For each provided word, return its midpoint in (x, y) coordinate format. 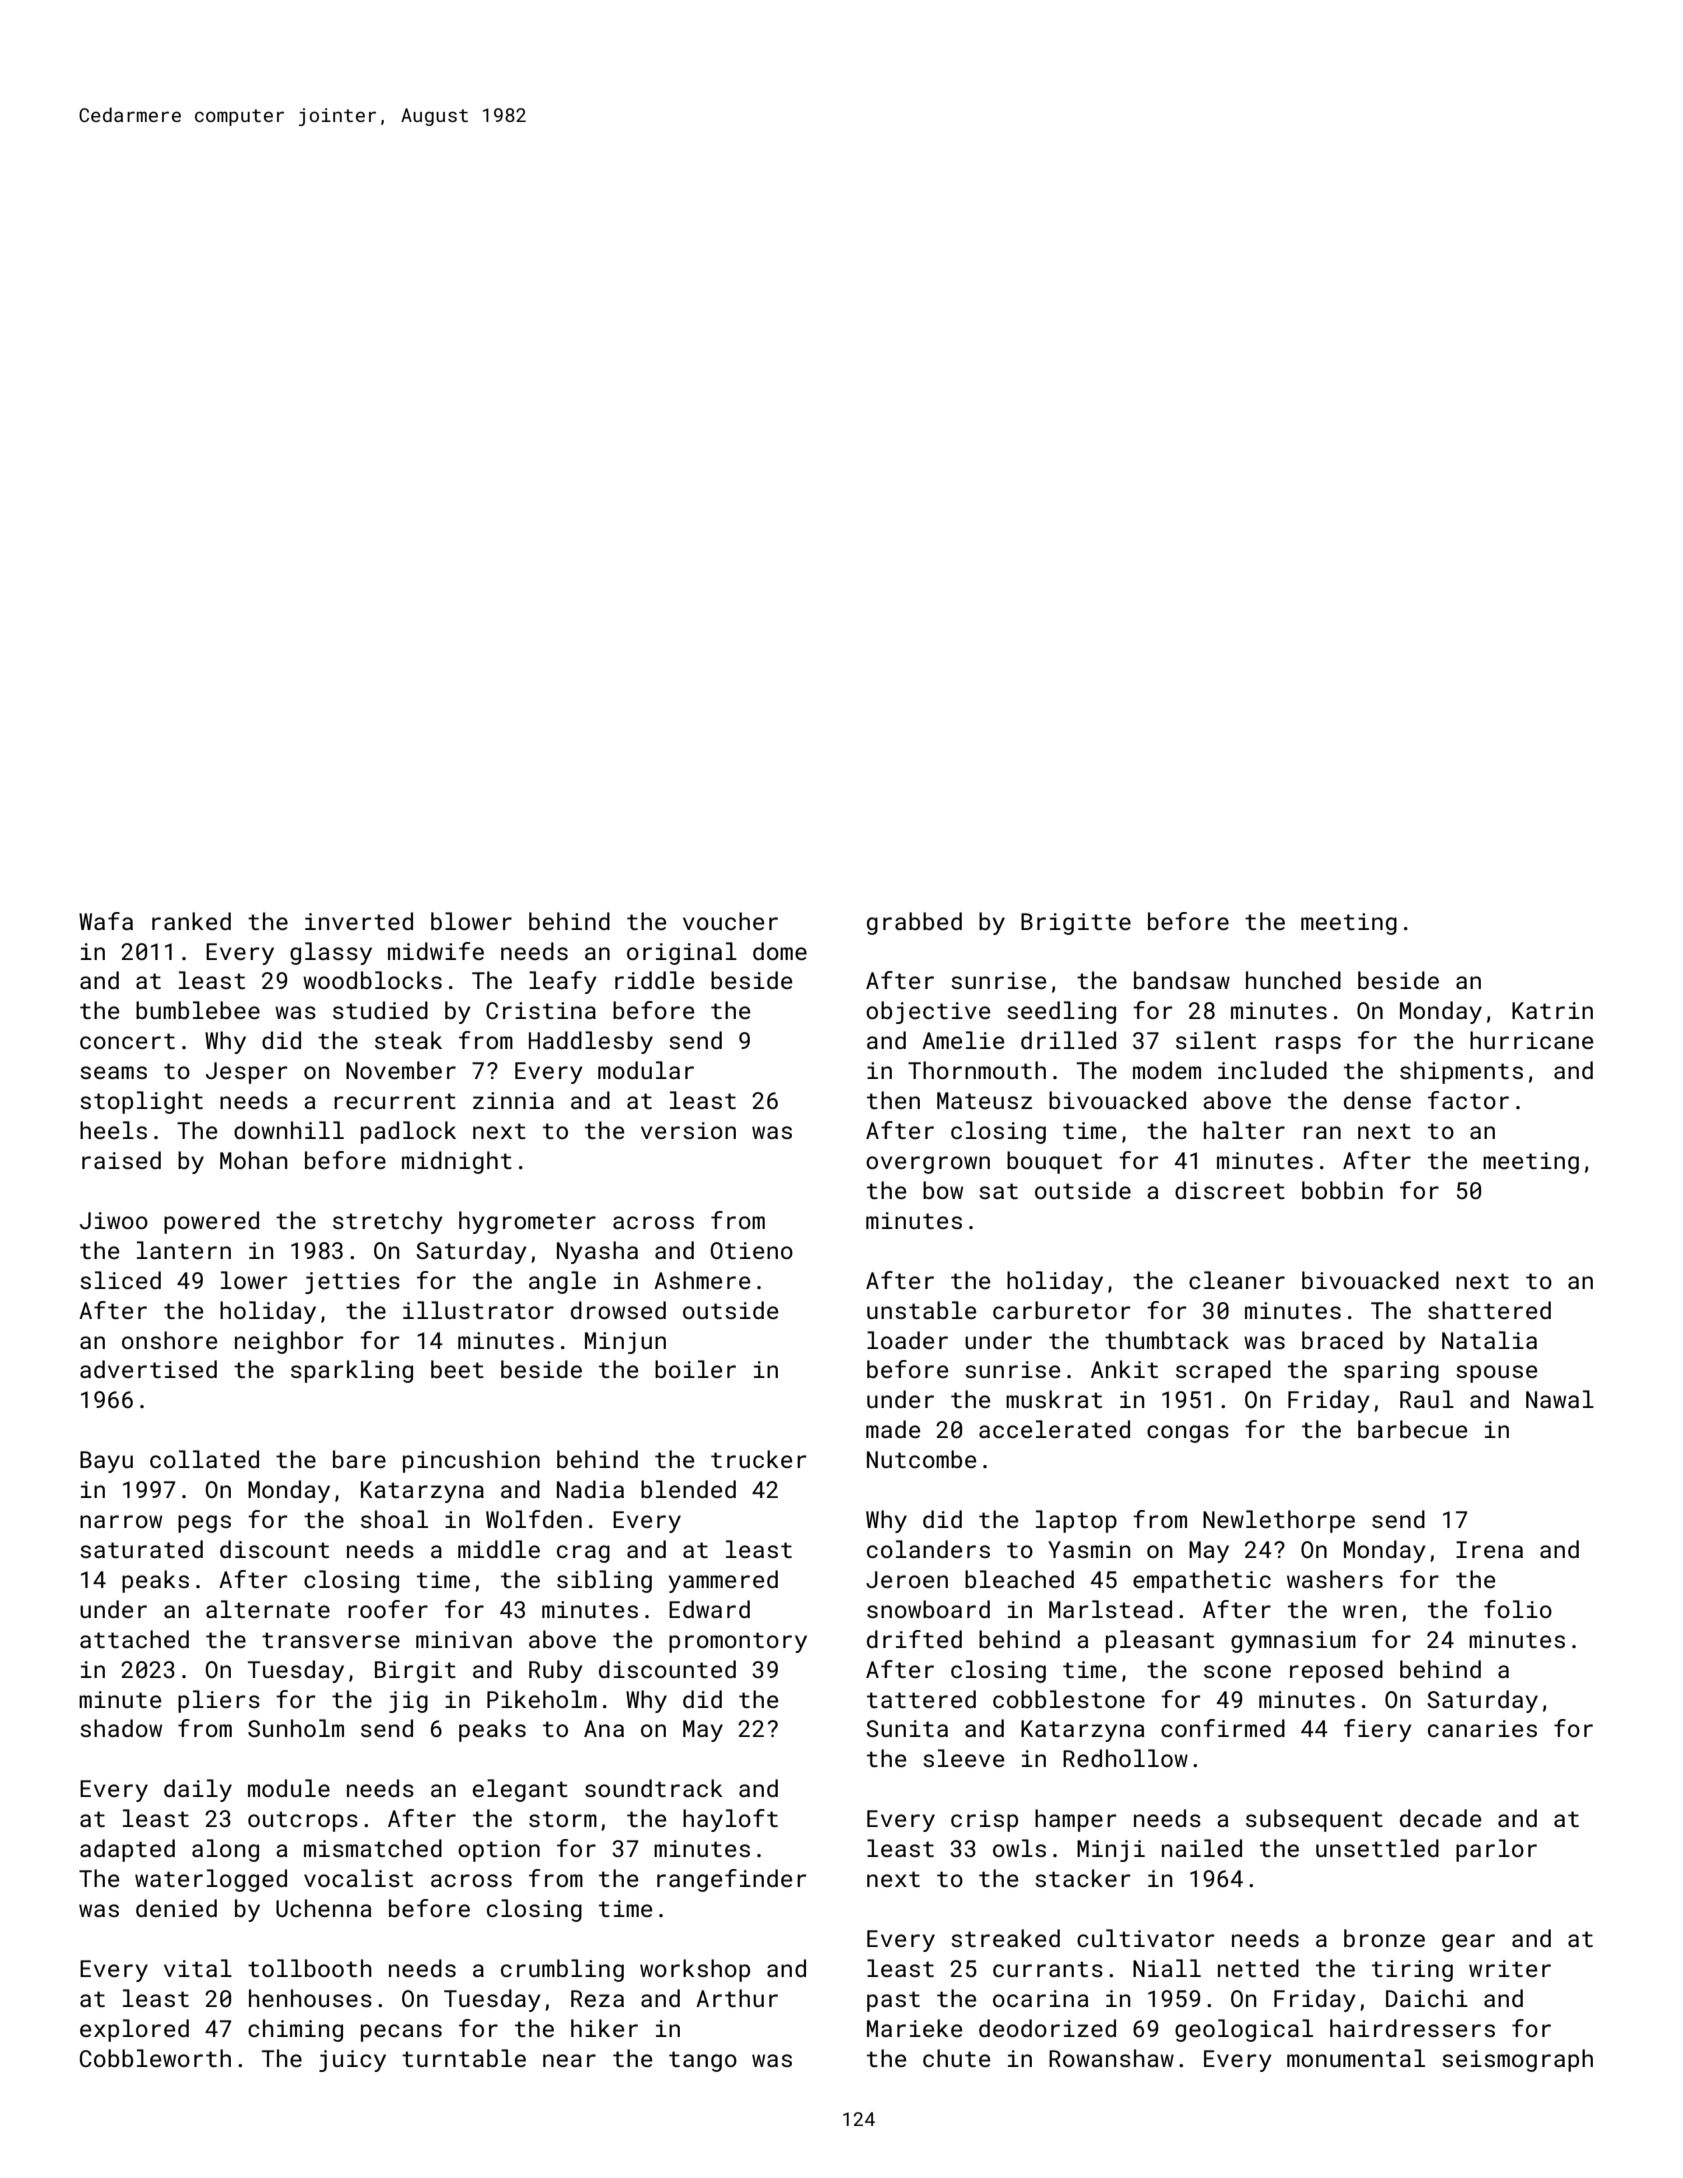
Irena (1489, 1549)
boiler (695, 1369)
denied (176, 1908)
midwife (436, 951)
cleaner (1237, 1280)
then (893, 1100)
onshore (169, 1340)
